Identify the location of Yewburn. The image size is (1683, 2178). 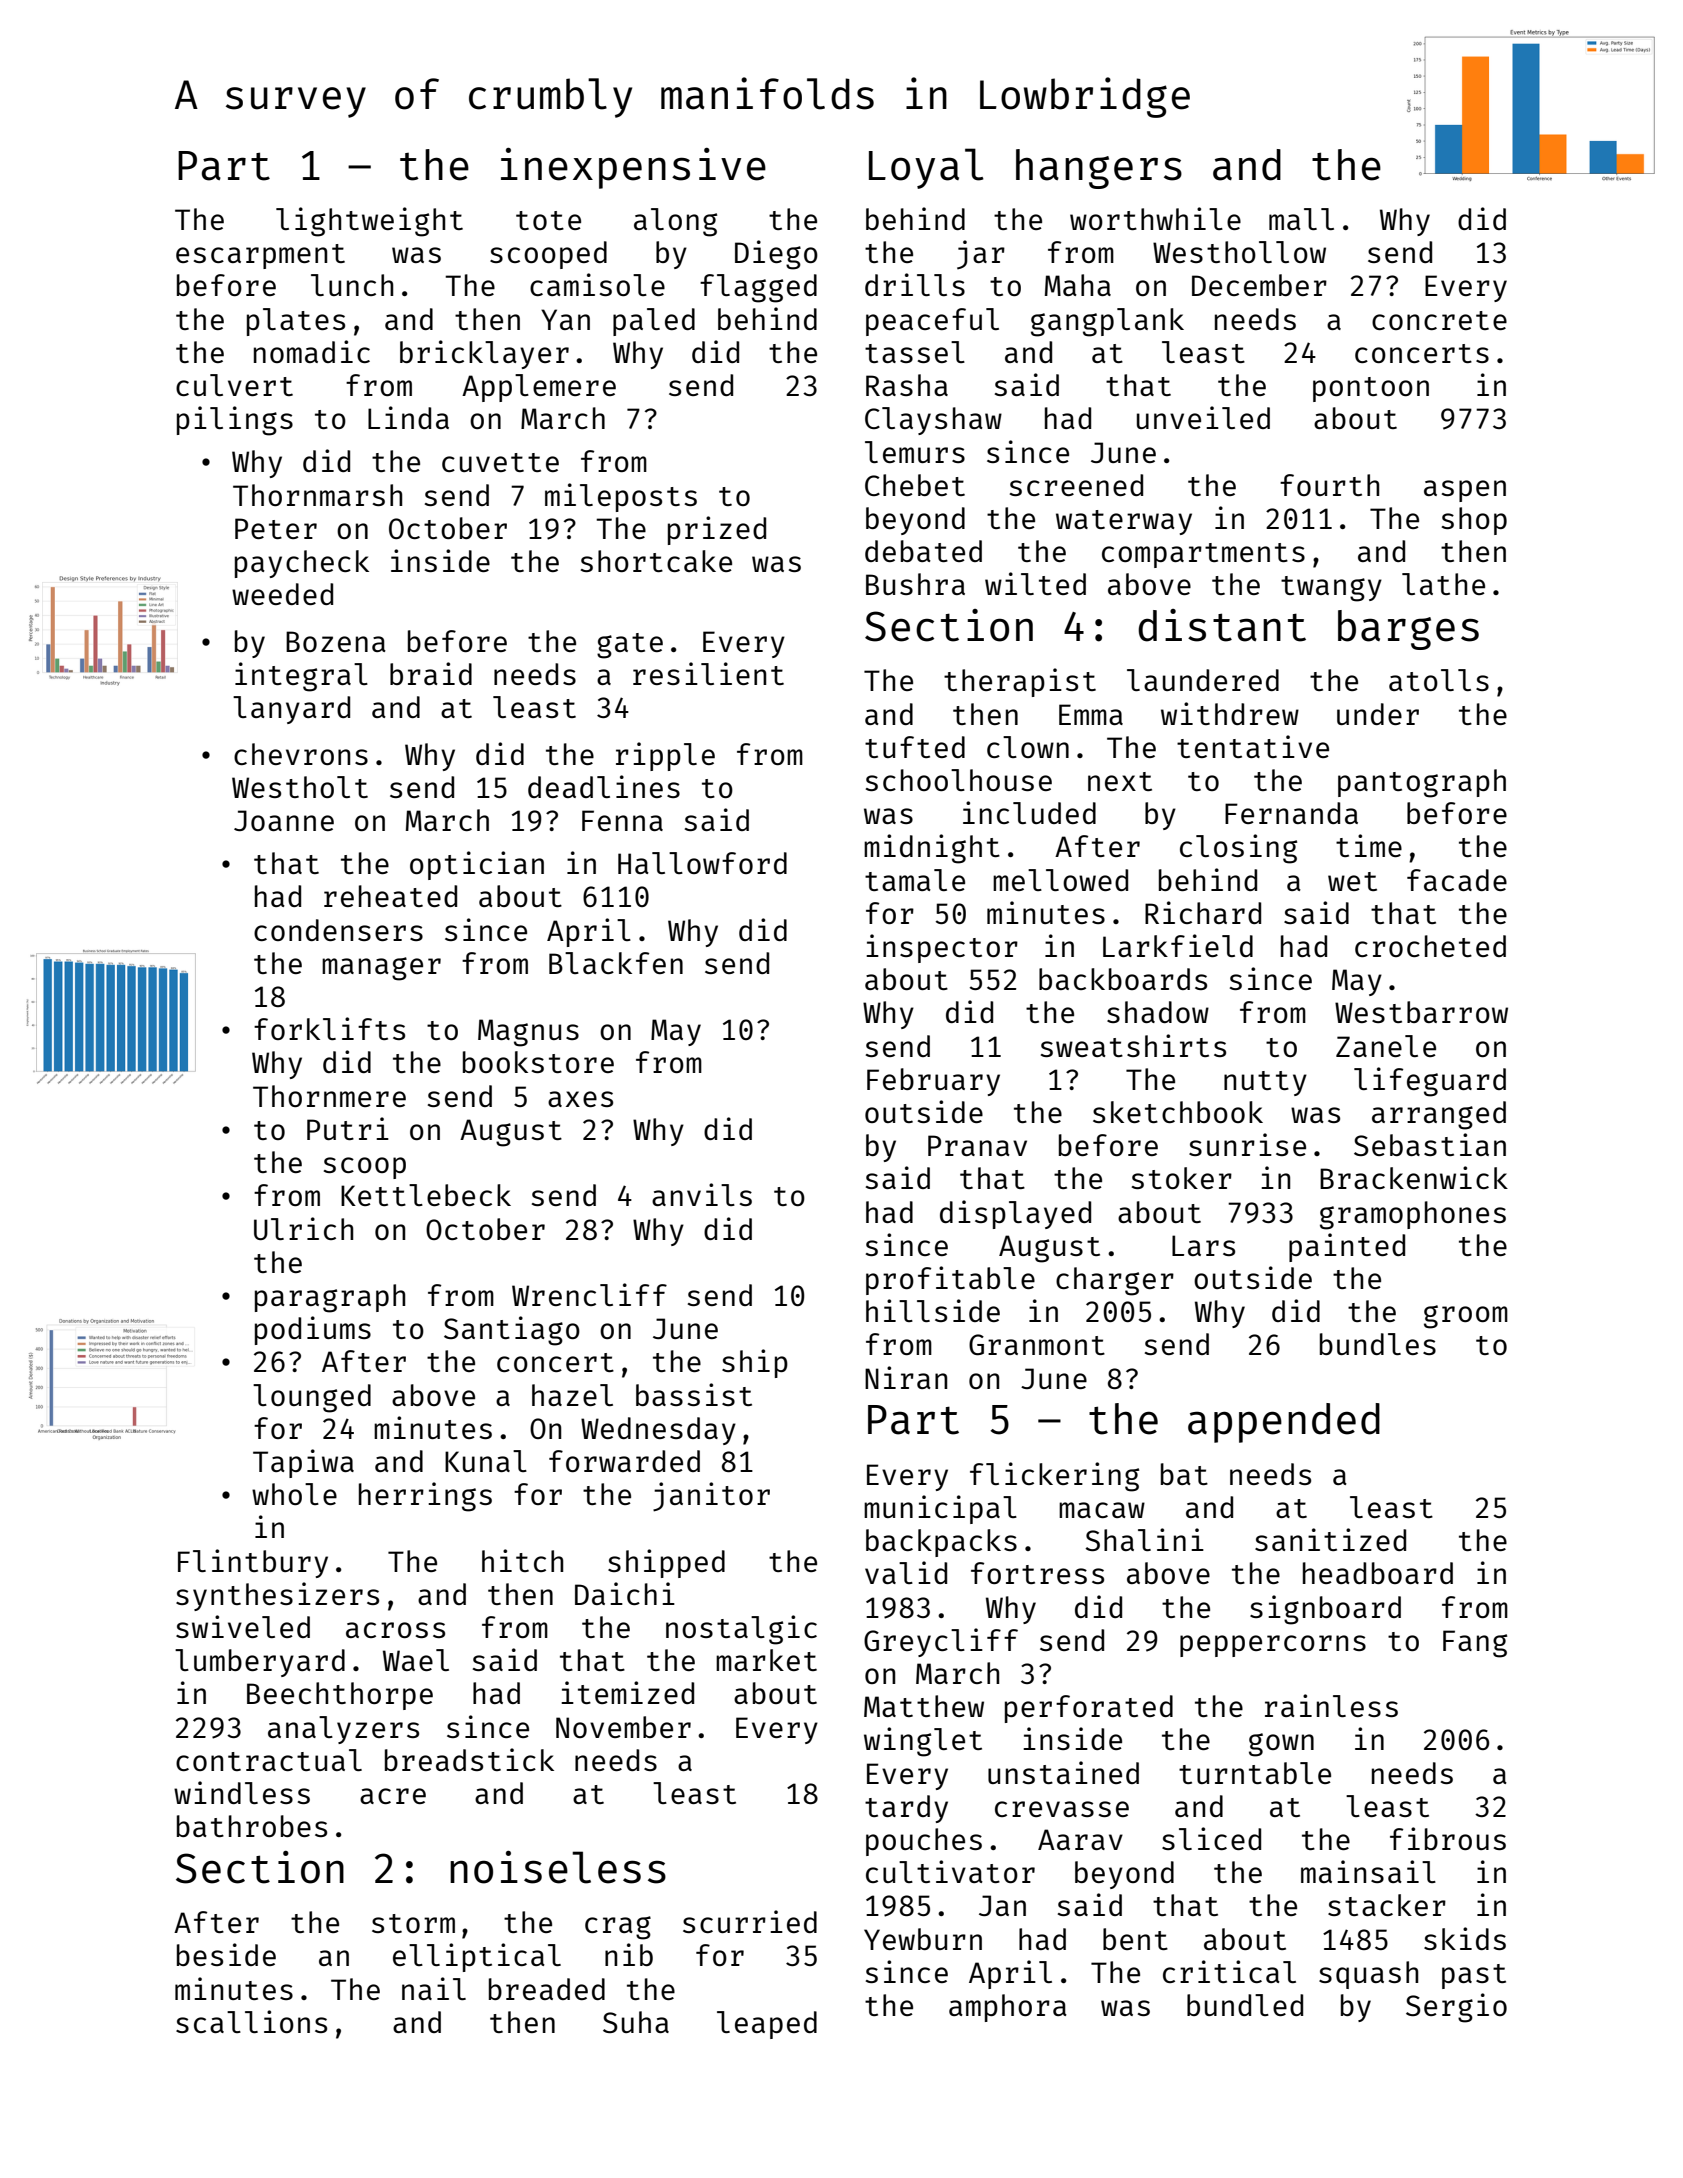
(923, 1939).
